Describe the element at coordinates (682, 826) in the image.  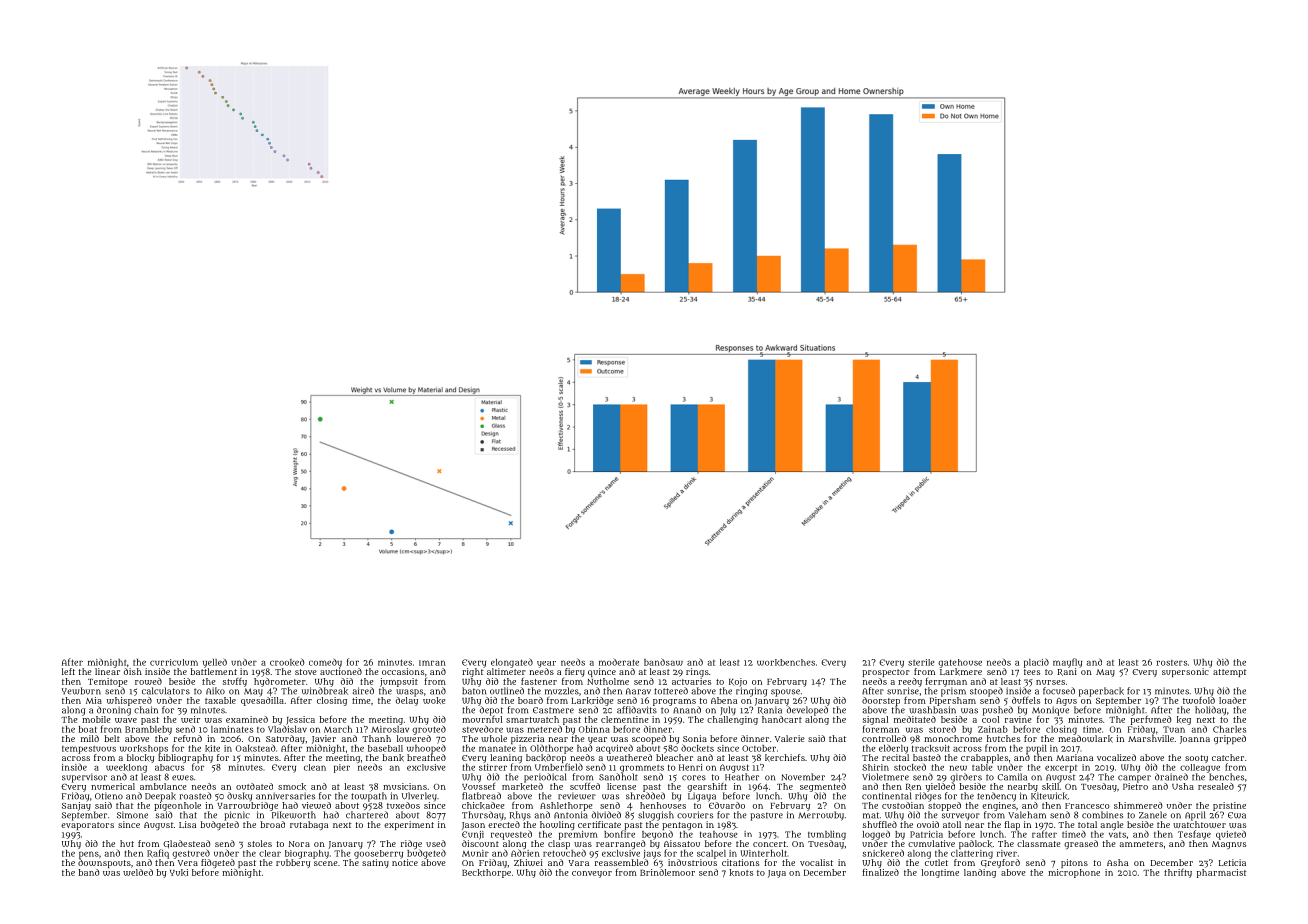
I see `pentagon` at that location.
